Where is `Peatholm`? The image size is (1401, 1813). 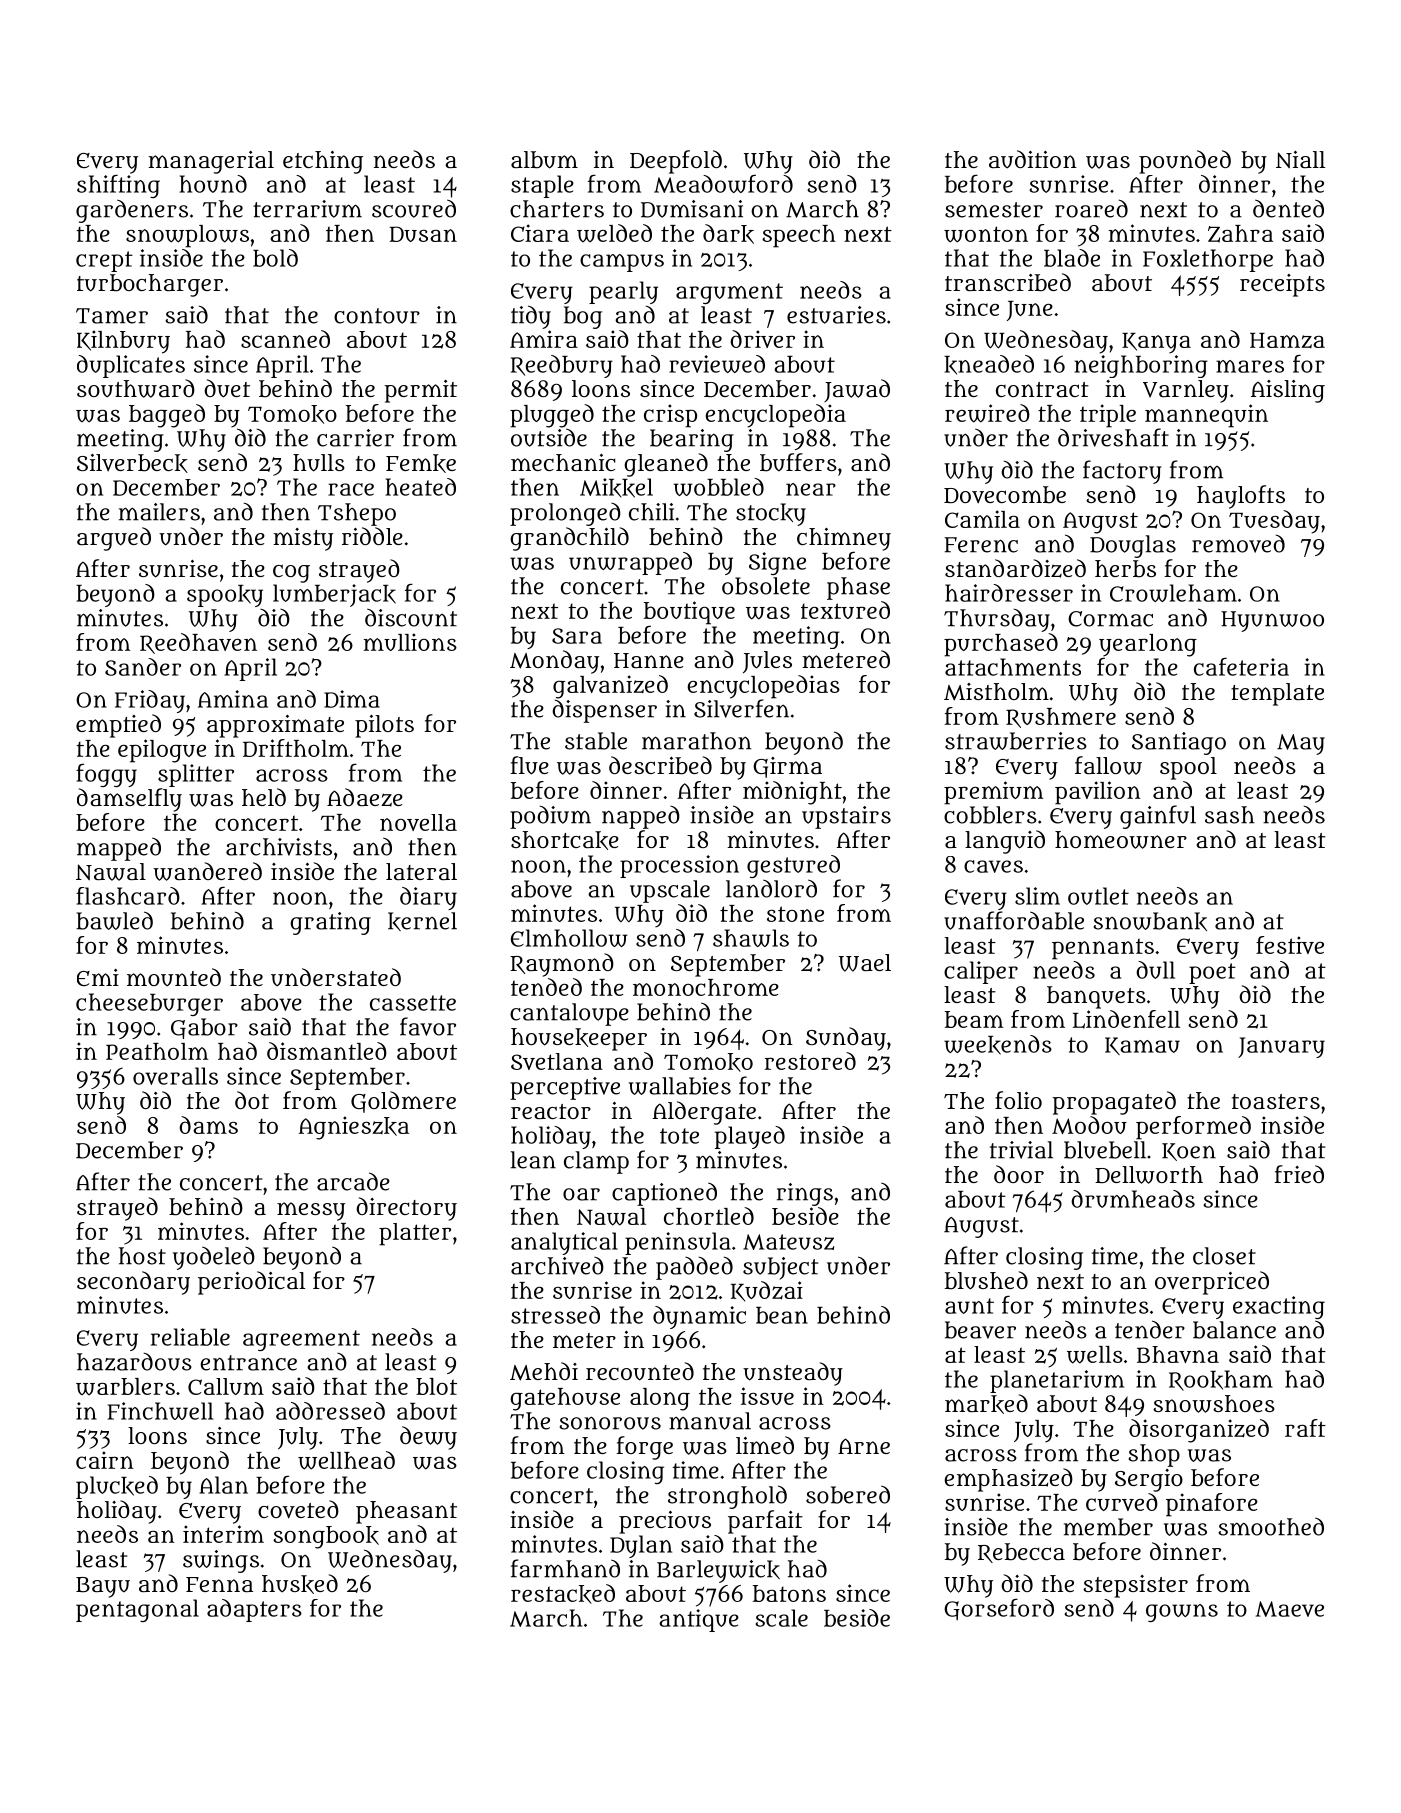
Peatholm is located at coordinates (157, 1051).
